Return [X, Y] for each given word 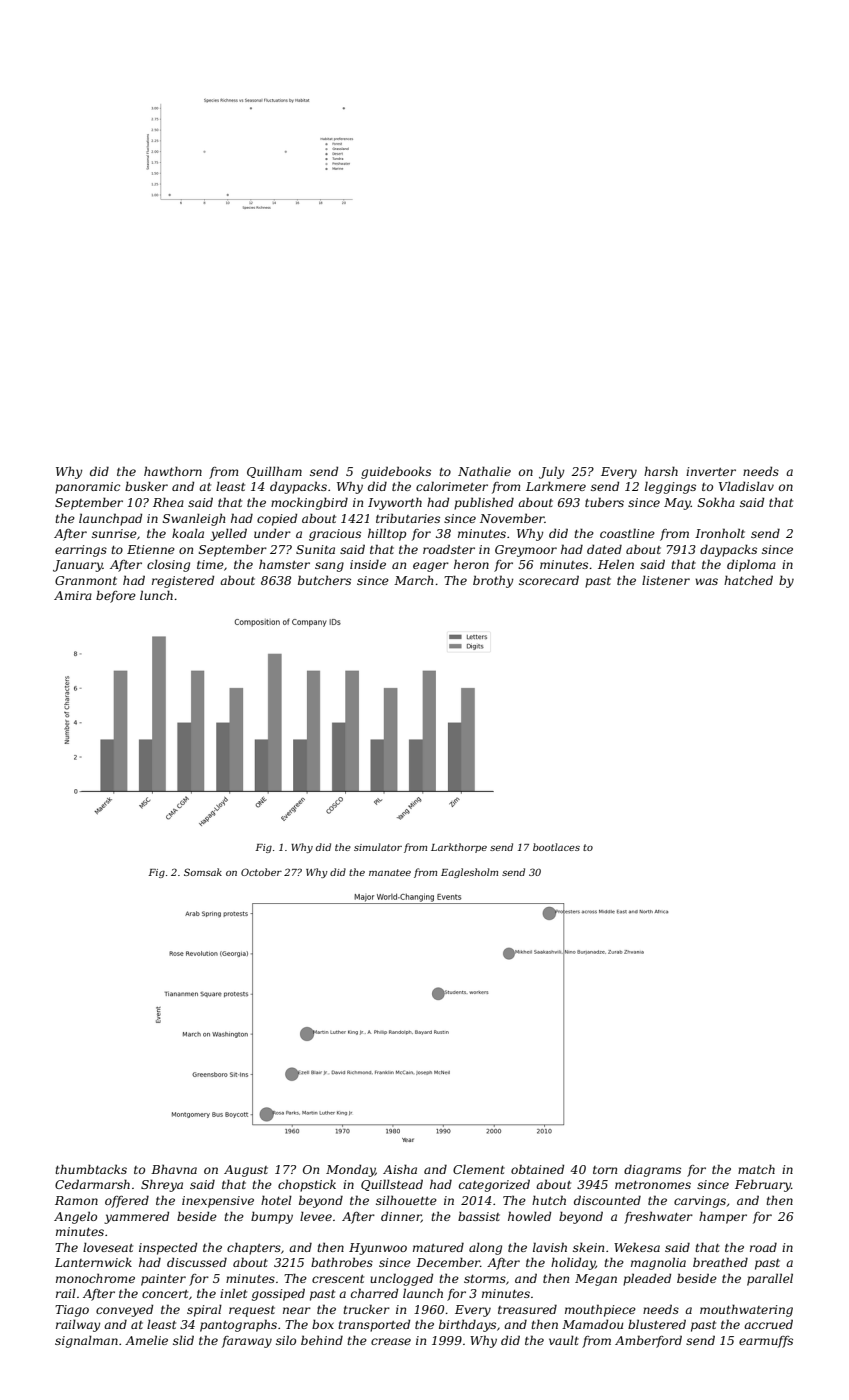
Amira [73, 595]
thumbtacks [91, 1169]
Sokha [716, 502]
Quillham [274, 472]
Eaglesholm [469, 873]
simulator [378, 847]
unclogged [401, 1279]
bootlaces [556, 847]
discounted [607, 1200]
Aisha [400, 1169]
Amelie [146, 1340]
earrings [81, 551]
